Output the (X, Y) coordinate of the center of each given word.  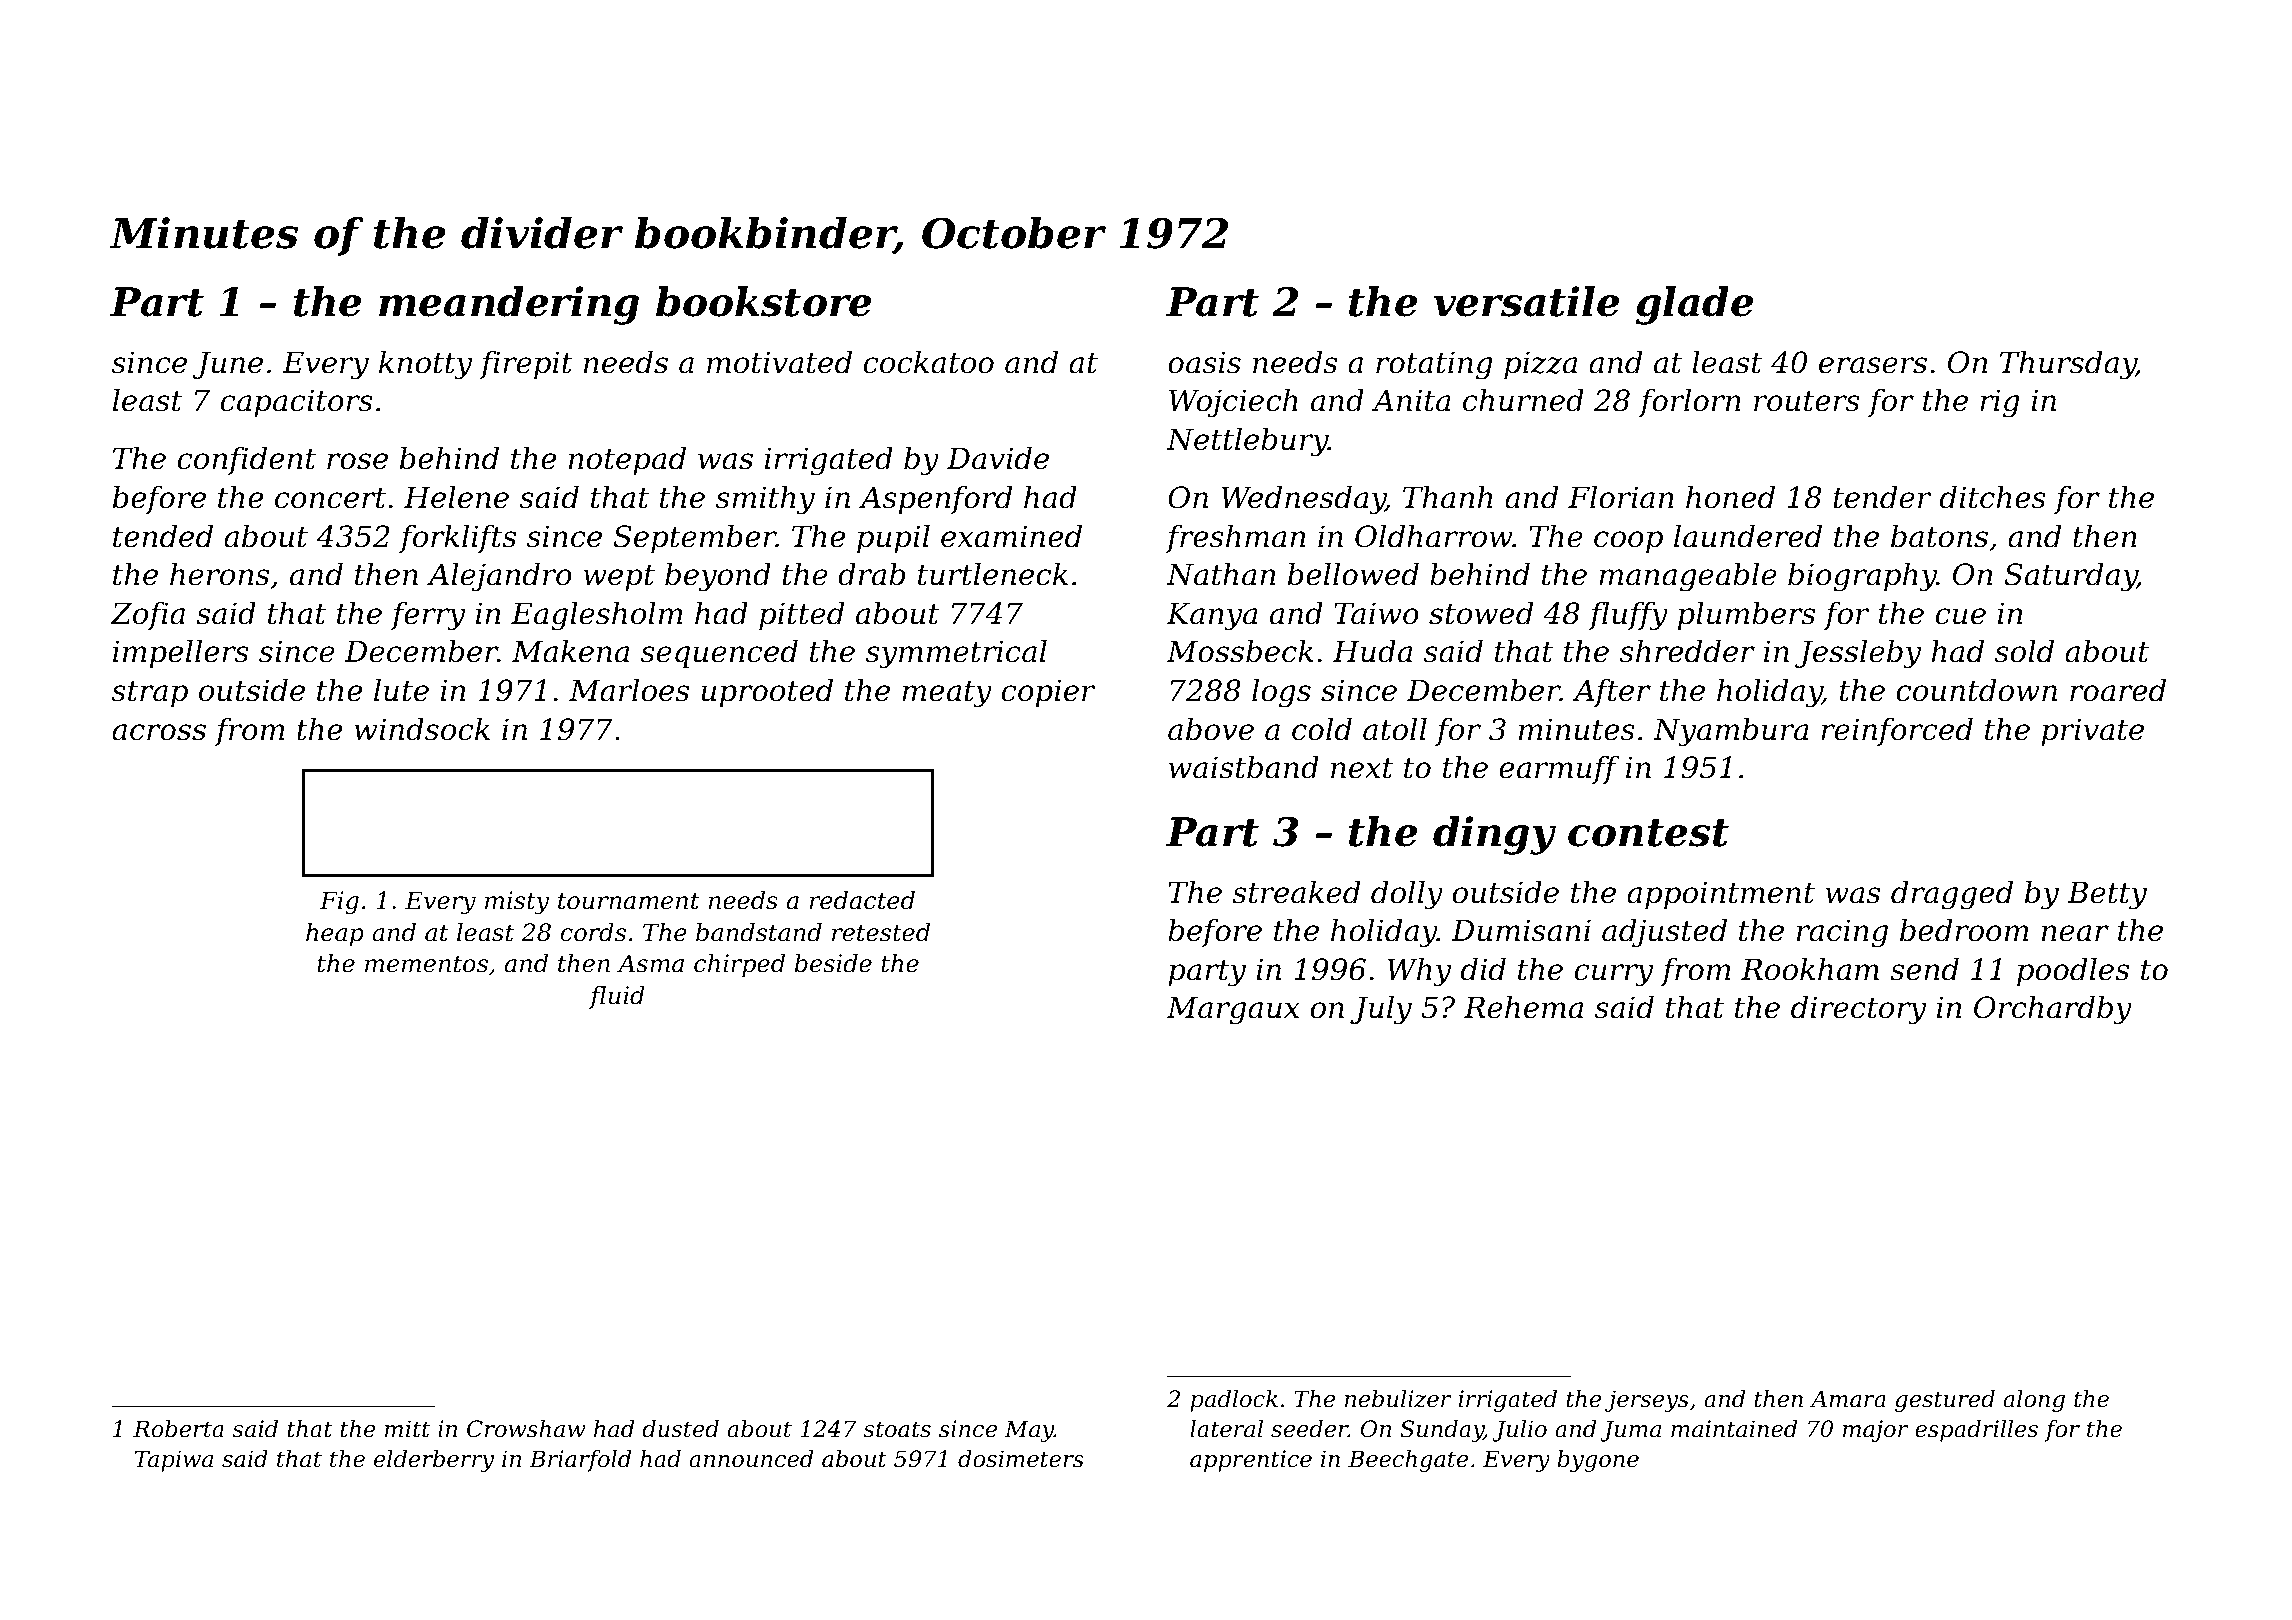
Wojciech (1233, 403)
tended (163, 536)
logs (1281, 693)
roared (2118, 690)
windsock (422, 729)
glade (1694, 305)
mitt (407, 1429)
